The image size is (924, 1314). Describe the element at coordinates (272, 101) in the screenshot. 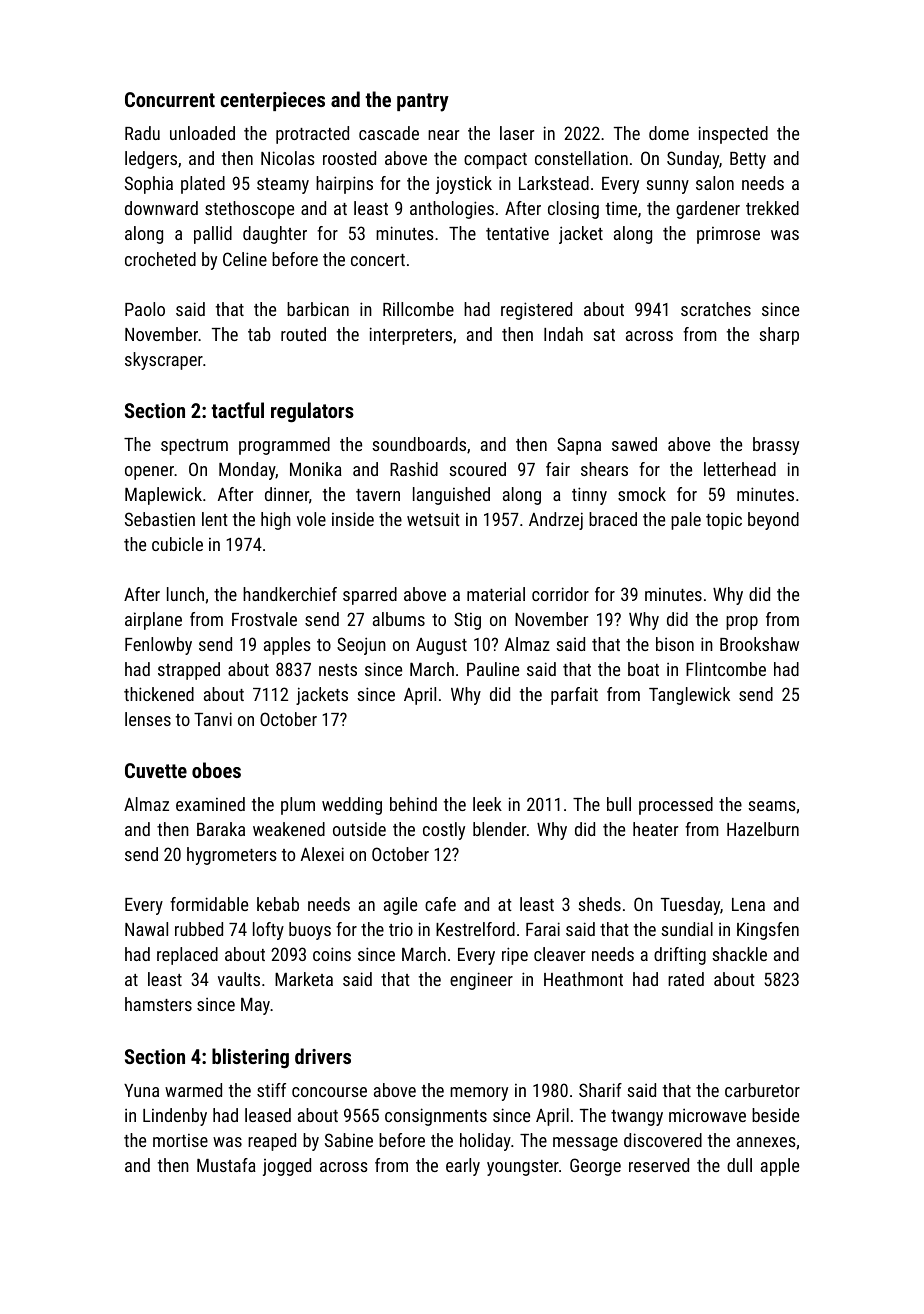

I see `centerpieces` at that location.
